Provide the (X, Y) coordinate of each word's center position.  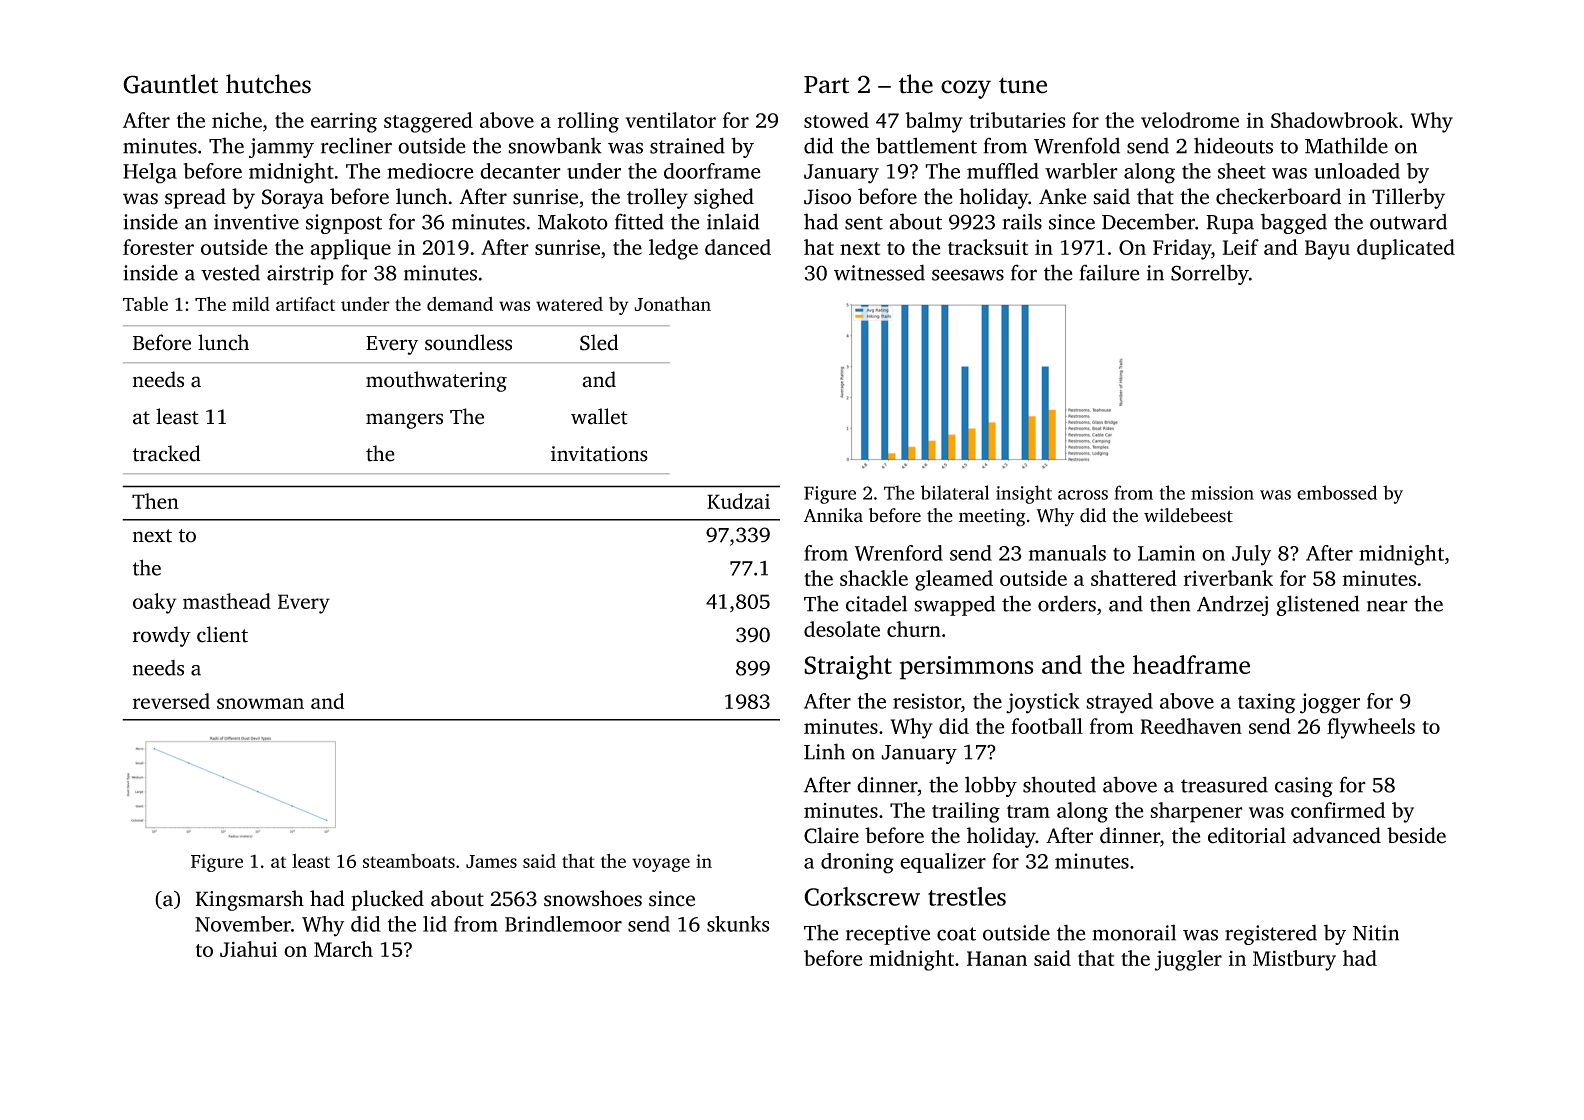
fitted (639, 221)
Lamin (1166, 553)
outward (1408, 222)
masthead (227, 601)
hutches (268, 84)
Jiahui (248, 949)
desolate (842, 629)
